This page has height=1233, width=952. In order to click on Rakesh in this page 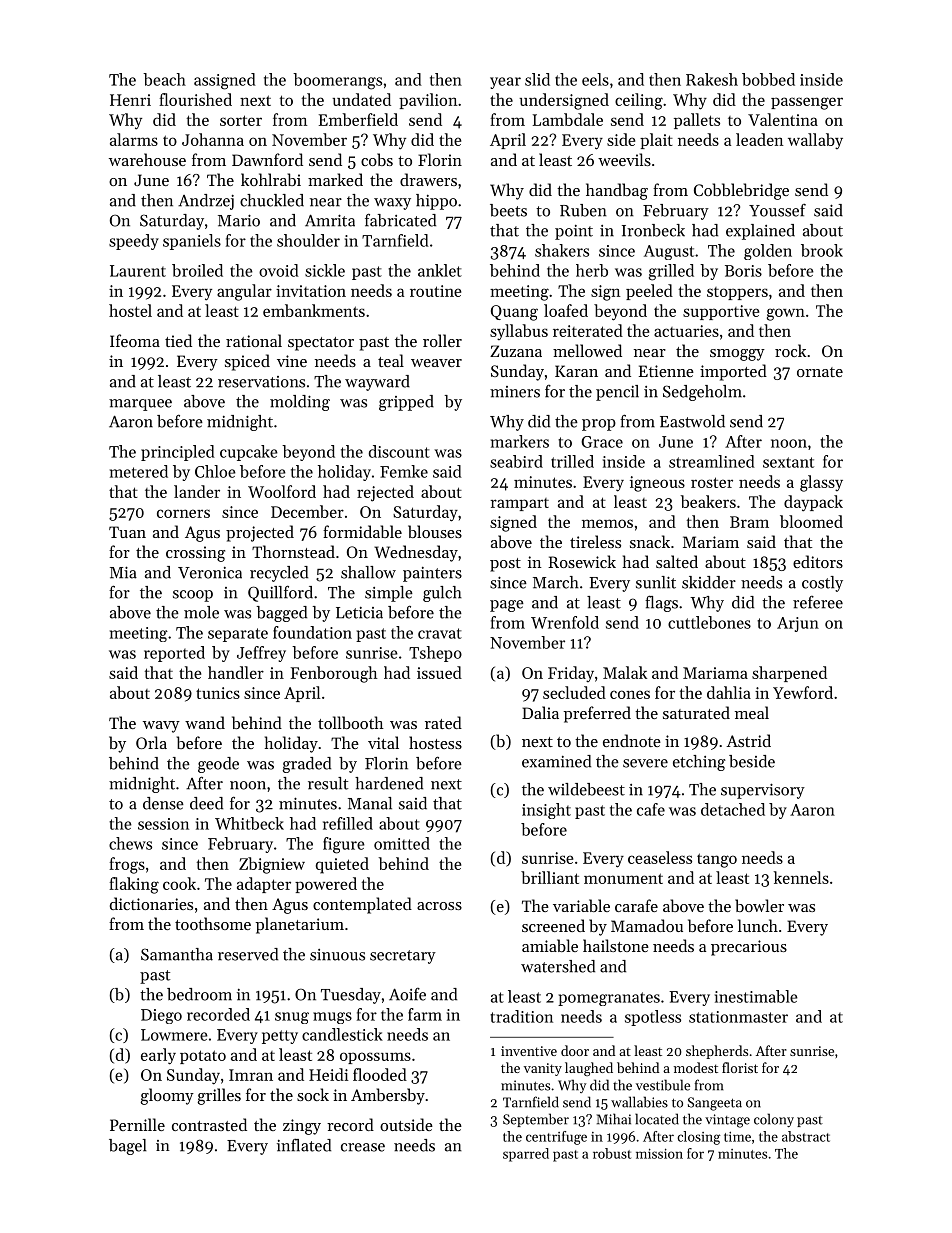, I will do `click(712, 79)`.
